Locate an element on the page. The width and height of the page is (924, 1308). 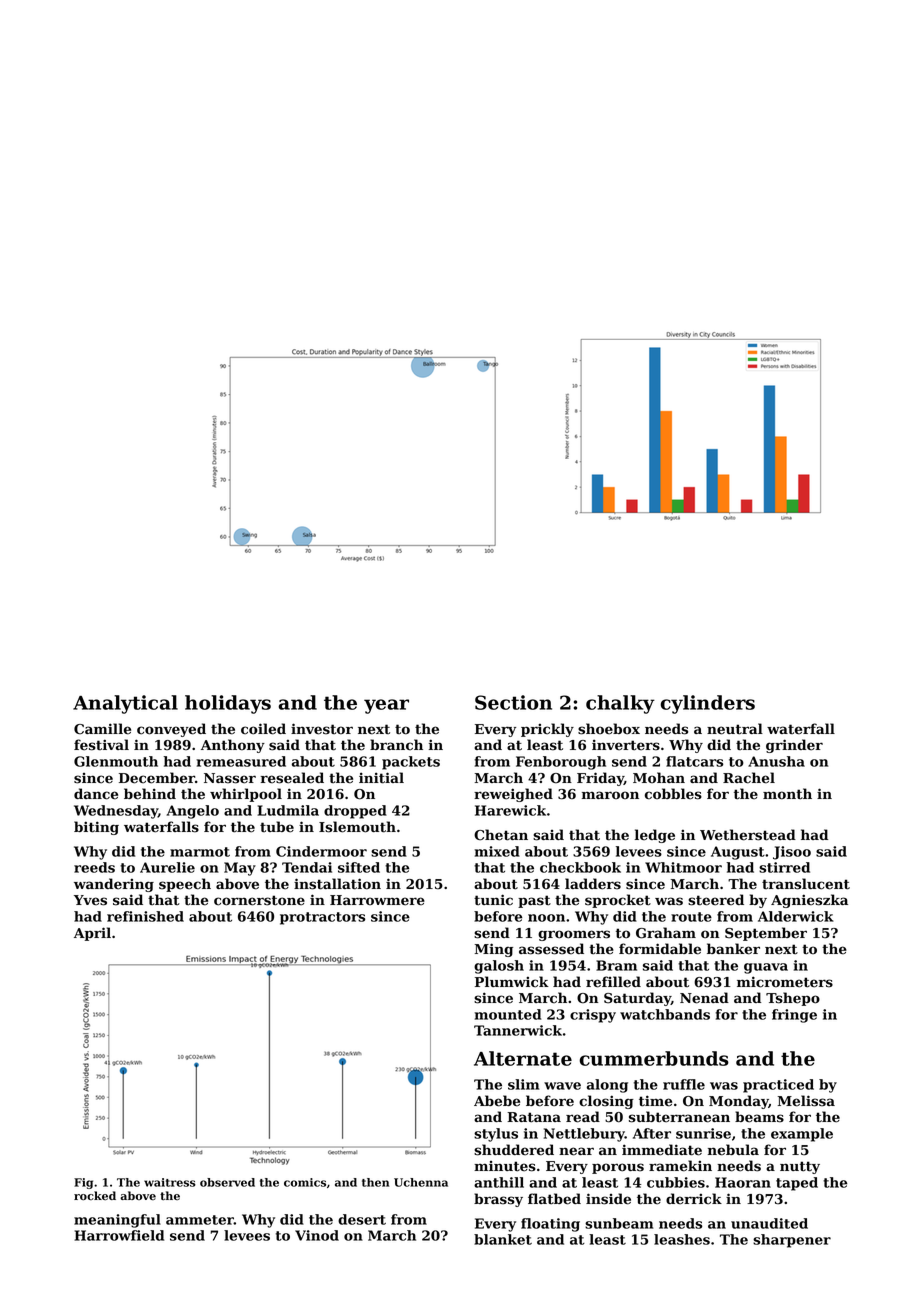
Camille is located at coordinates (102, 729).
